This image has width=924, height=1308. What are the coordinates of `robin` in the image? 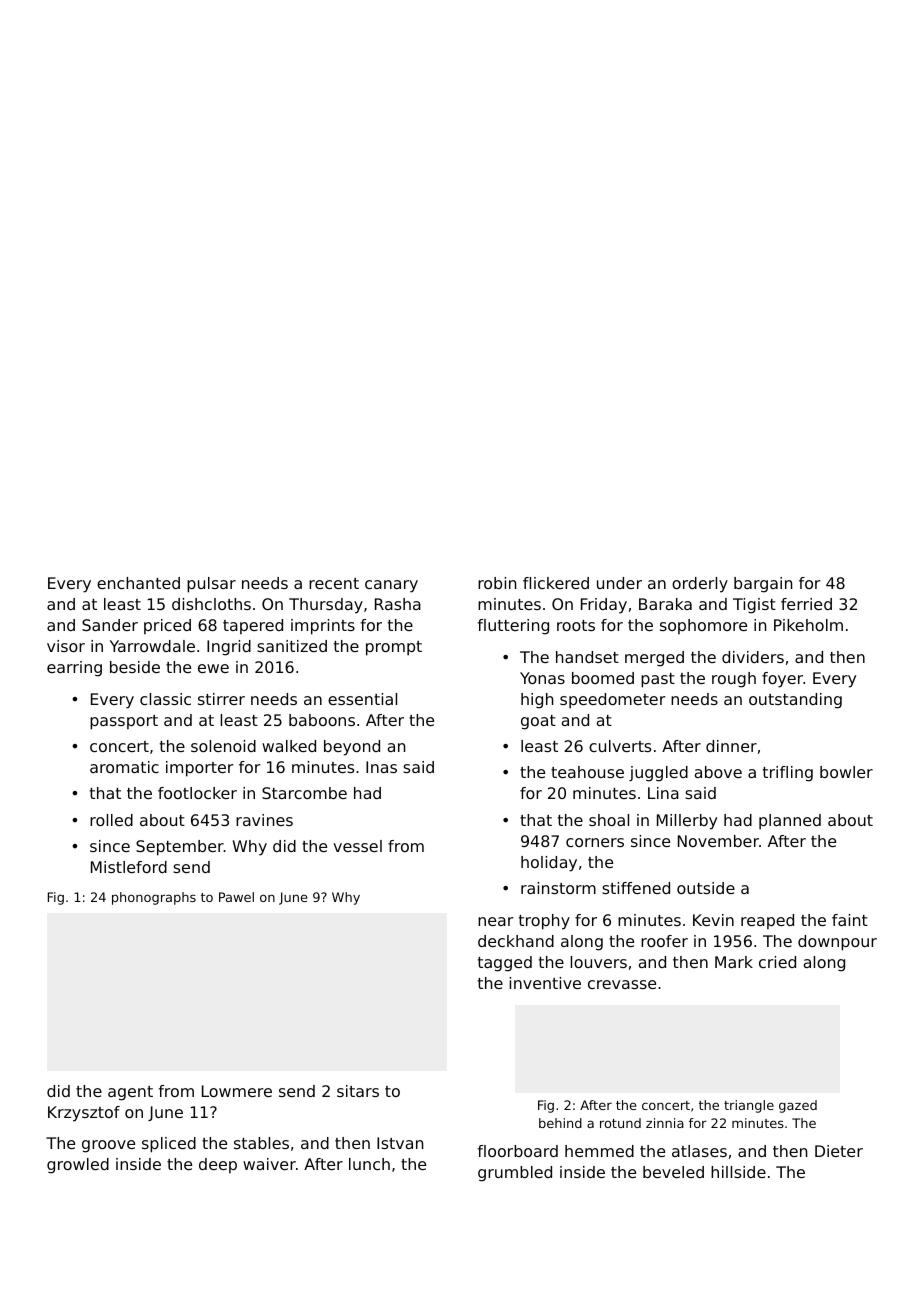 It's located at (497, 583).
